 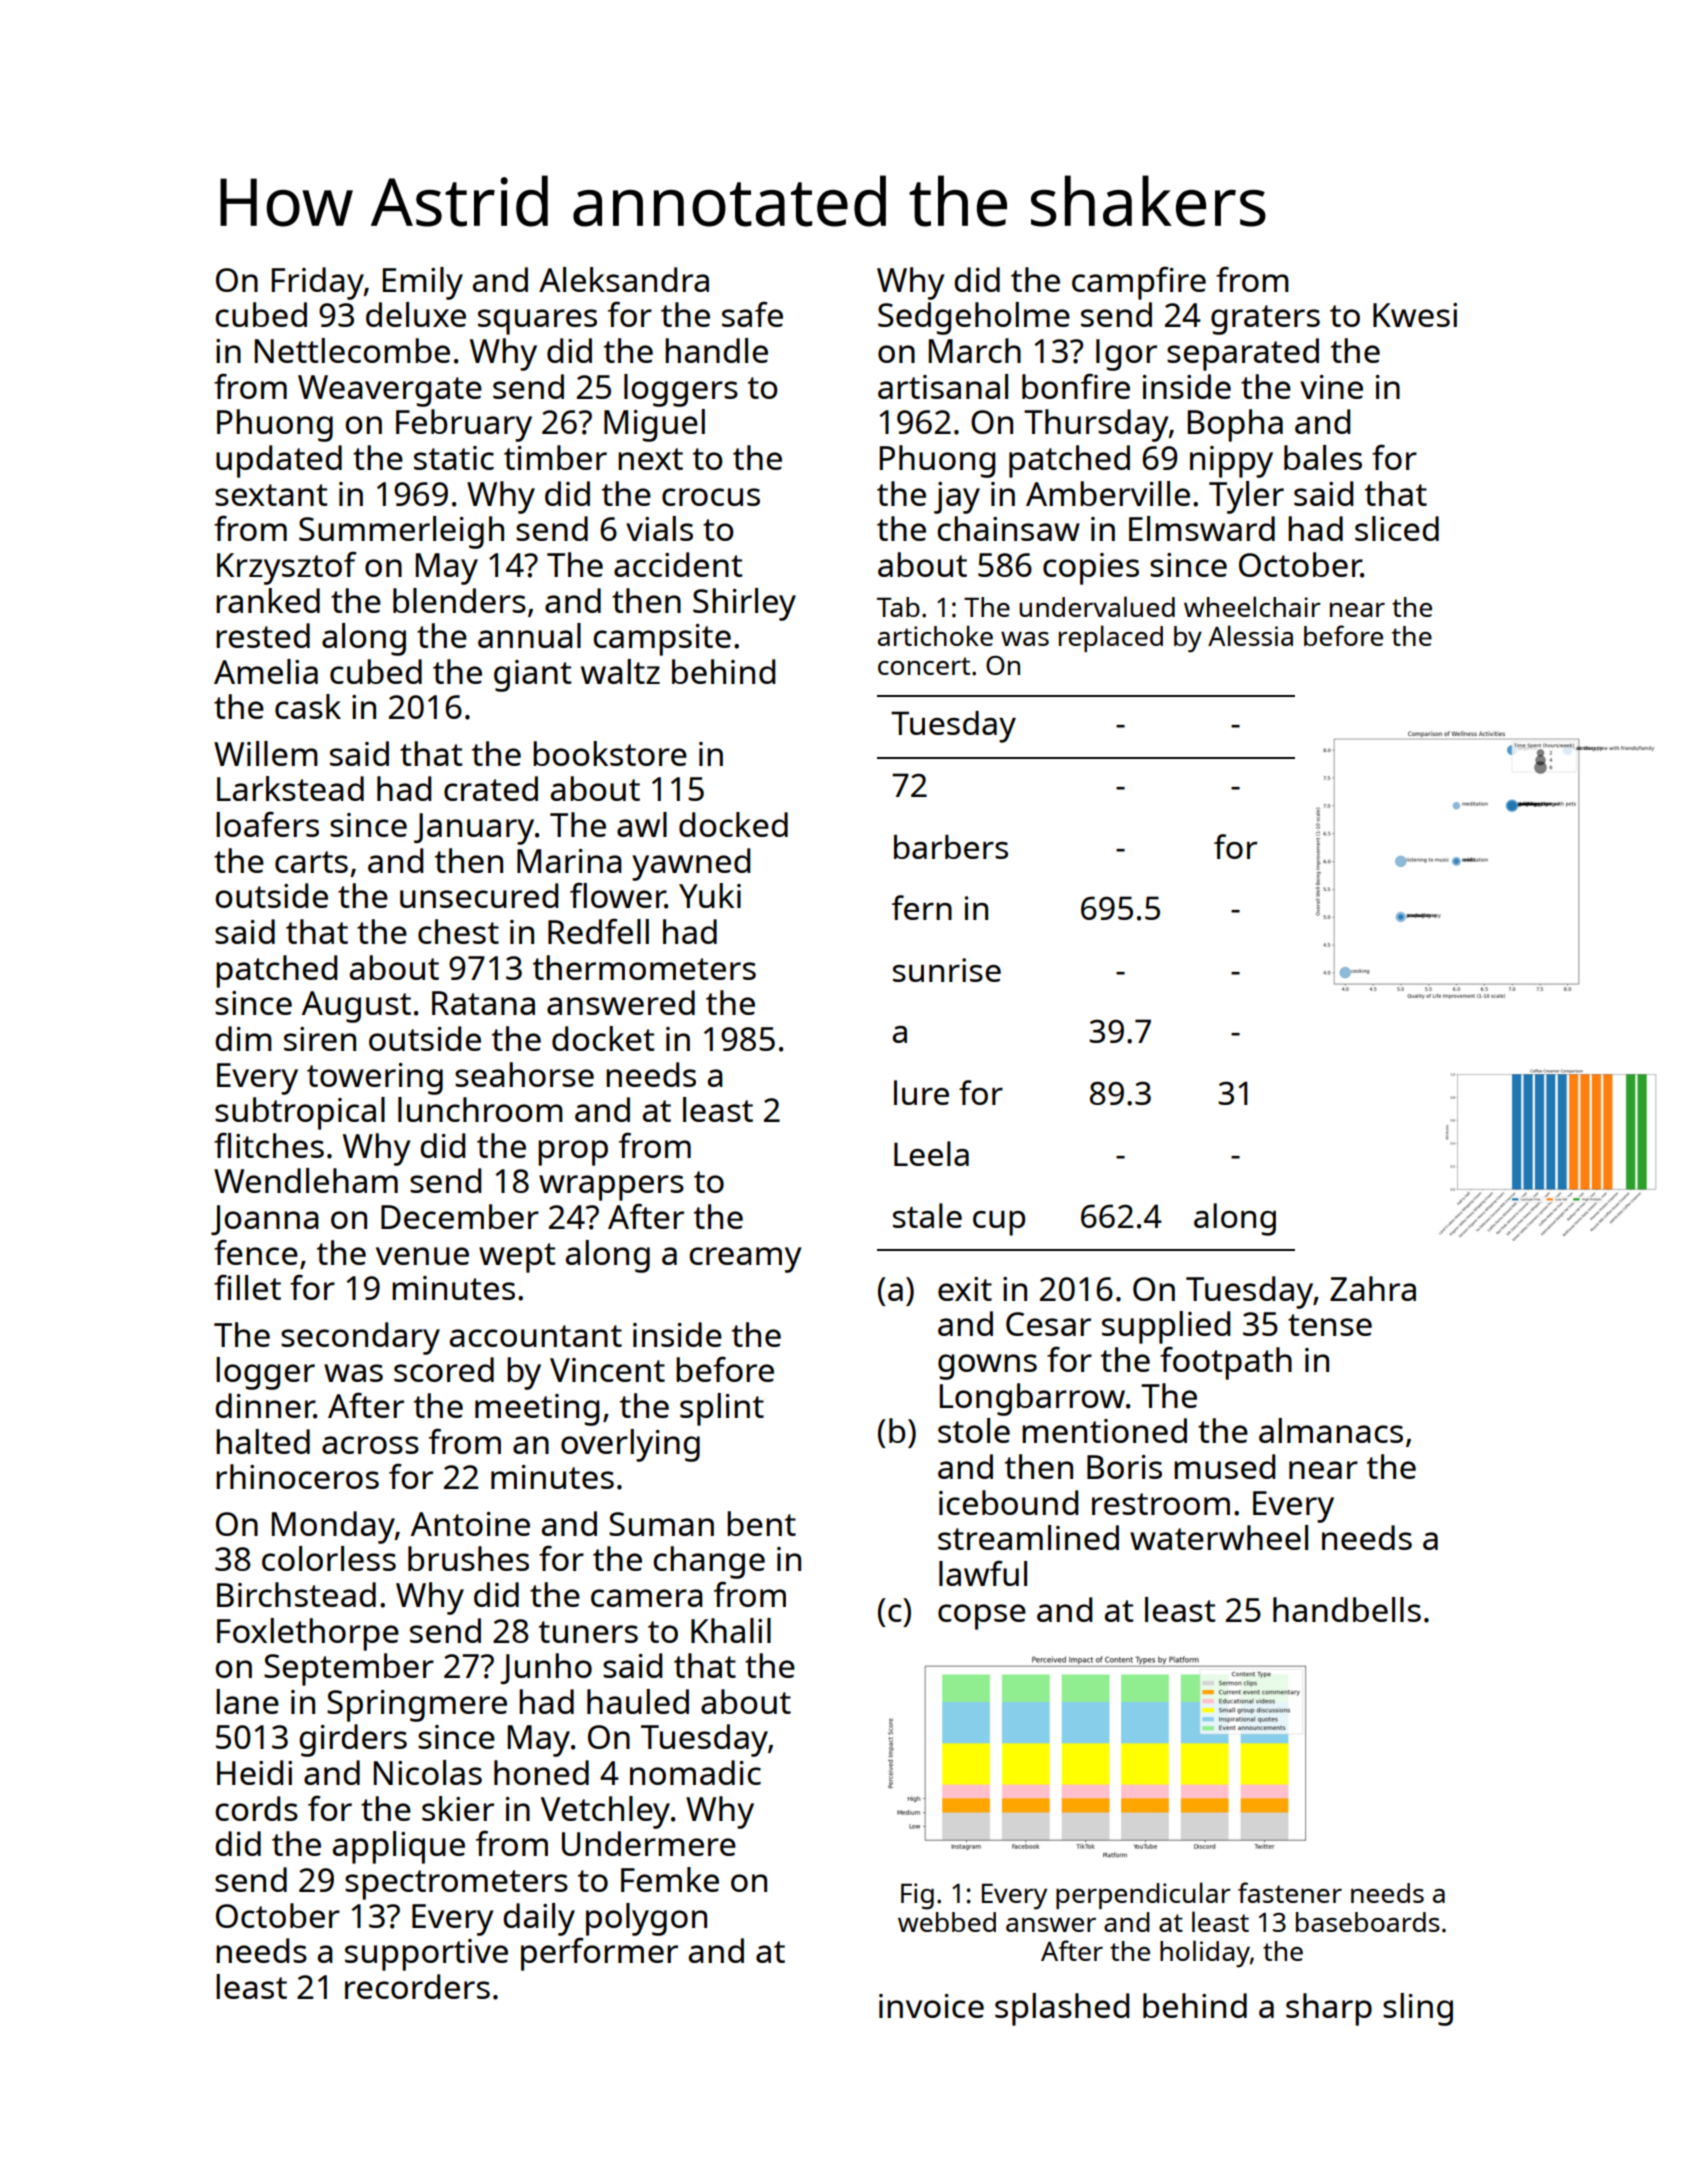 I want to click on campfire, so click(x=1139, y=283).
